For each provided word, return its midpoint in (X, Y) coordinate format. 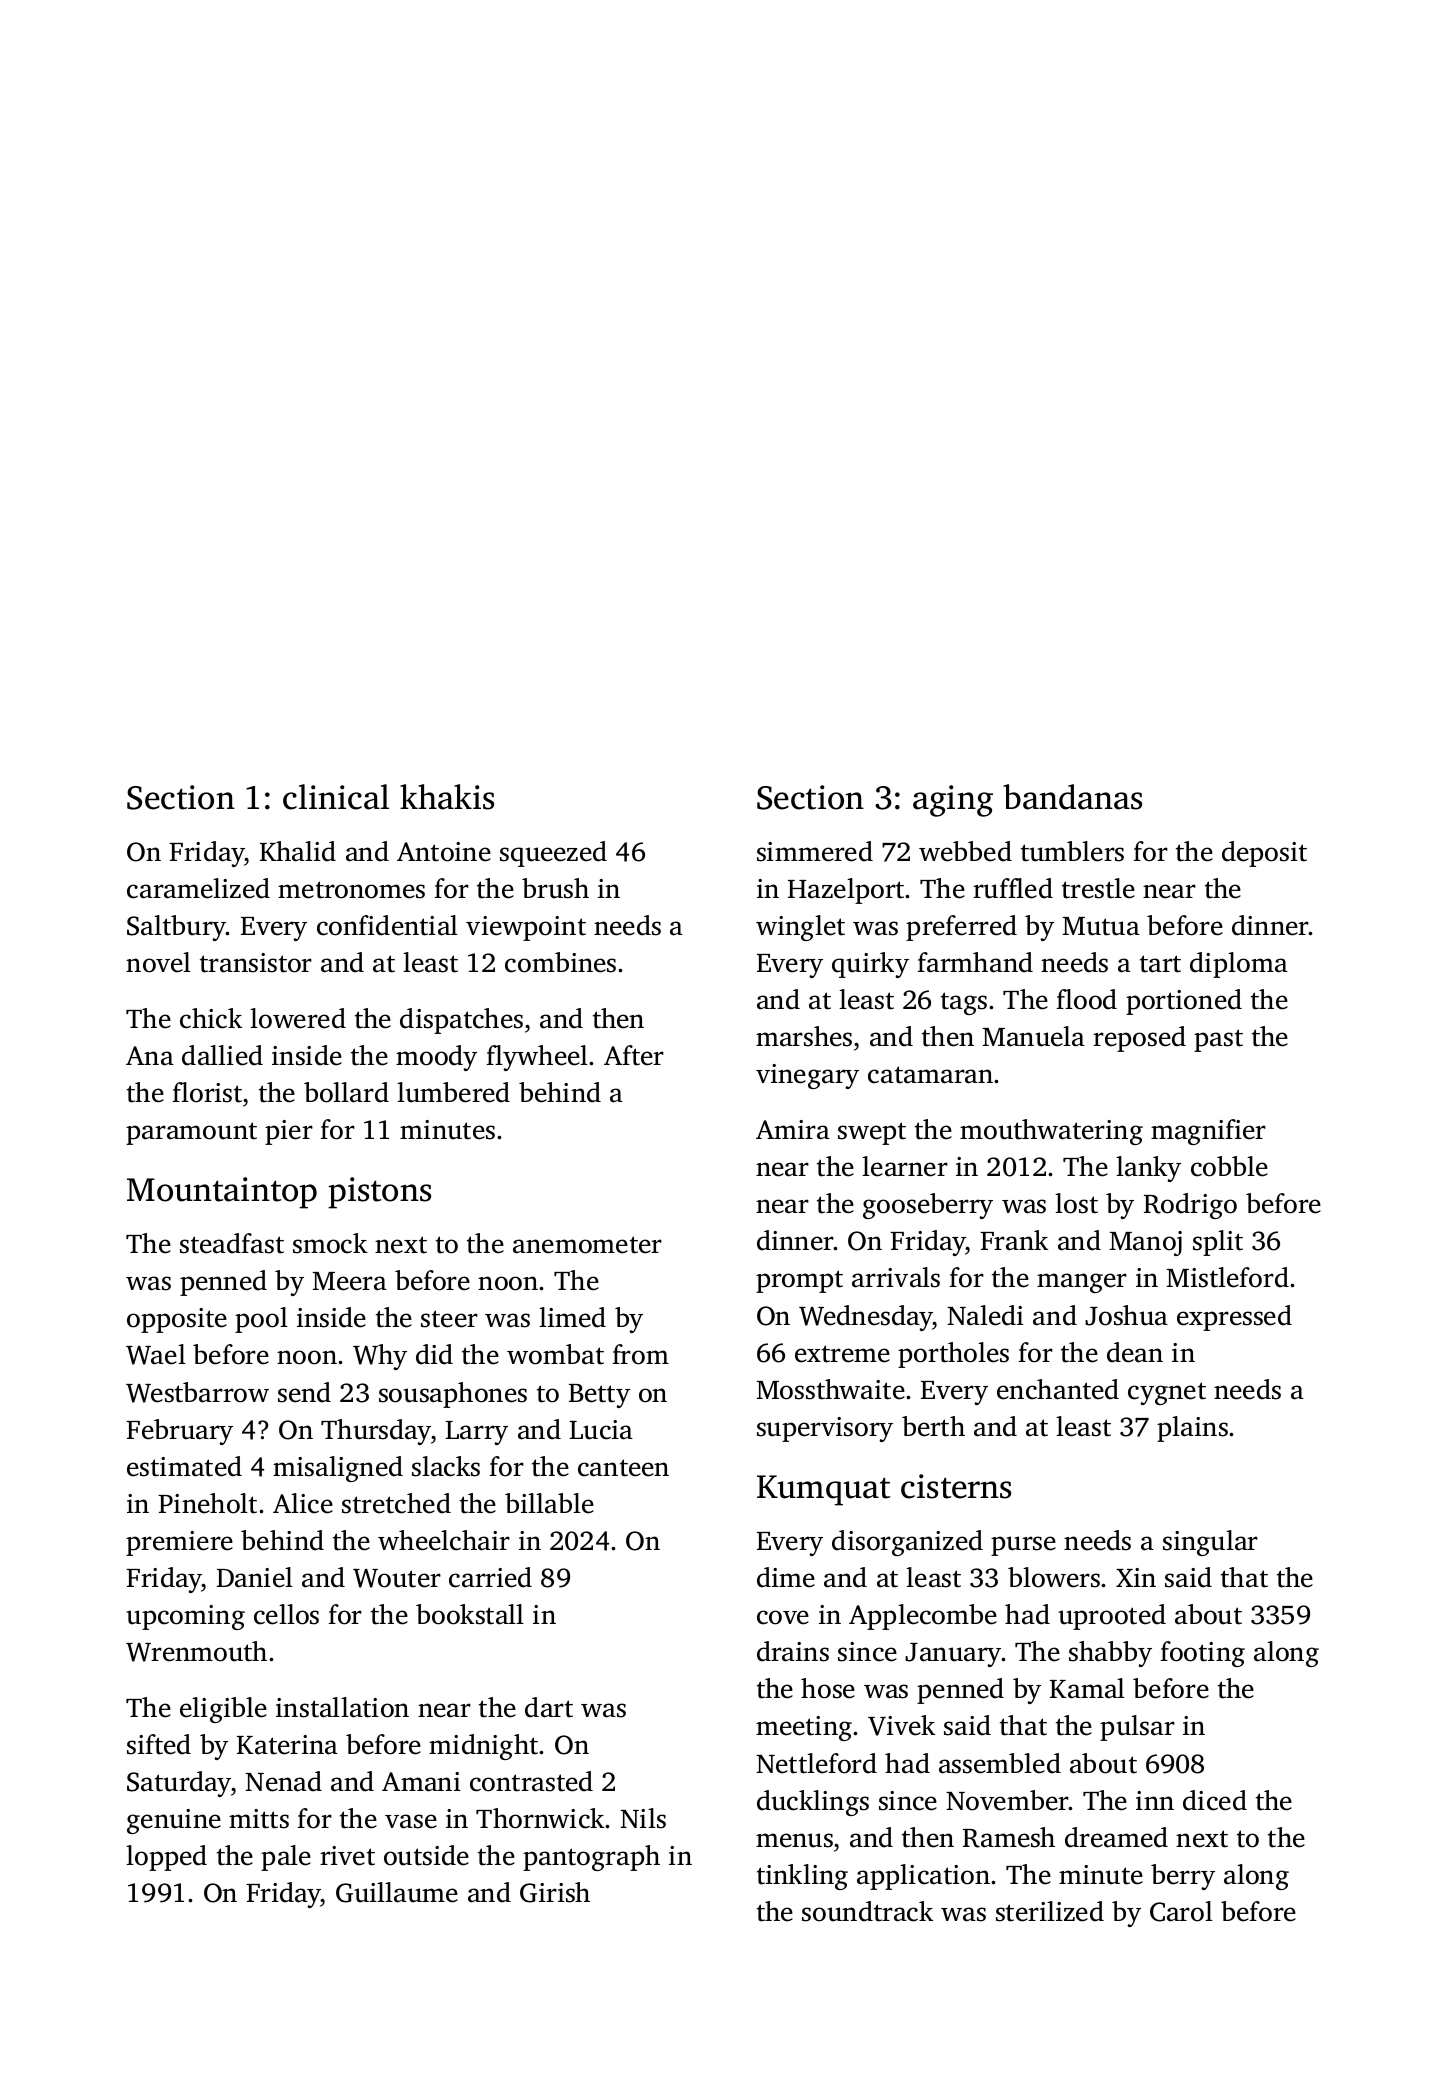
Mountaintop (222, 1193)
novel (158, 962)
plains (1192, 1429)
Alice (303, 1503)
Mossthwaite (831, 1389)
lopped (166, 1858)
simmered (815, 851)
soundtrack (867, 1911)
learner (905, 1166)
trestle (1098, 888)
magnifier (1208, 1132)
